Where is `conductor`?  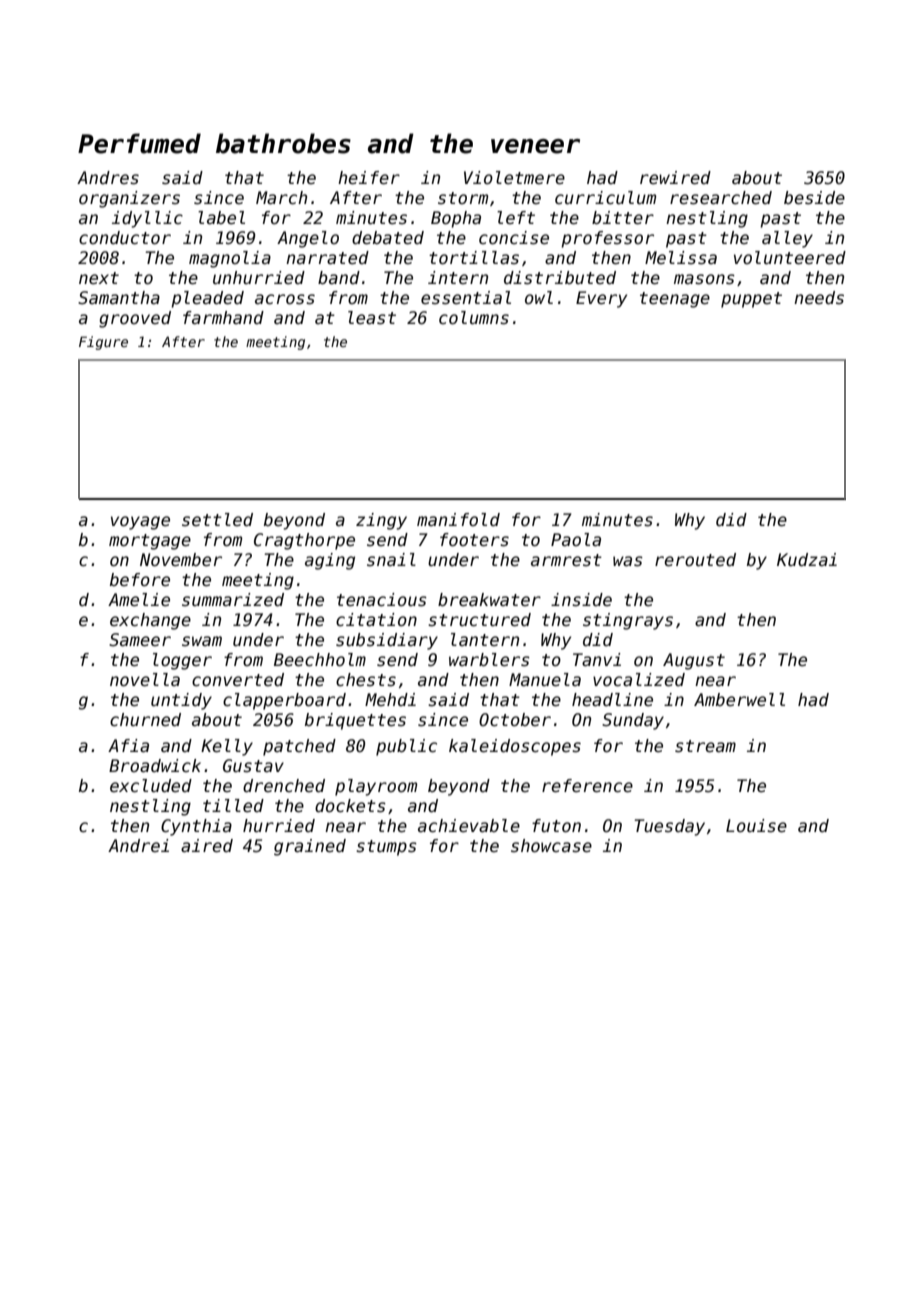
conductor is located at coordinates (125, 238).
